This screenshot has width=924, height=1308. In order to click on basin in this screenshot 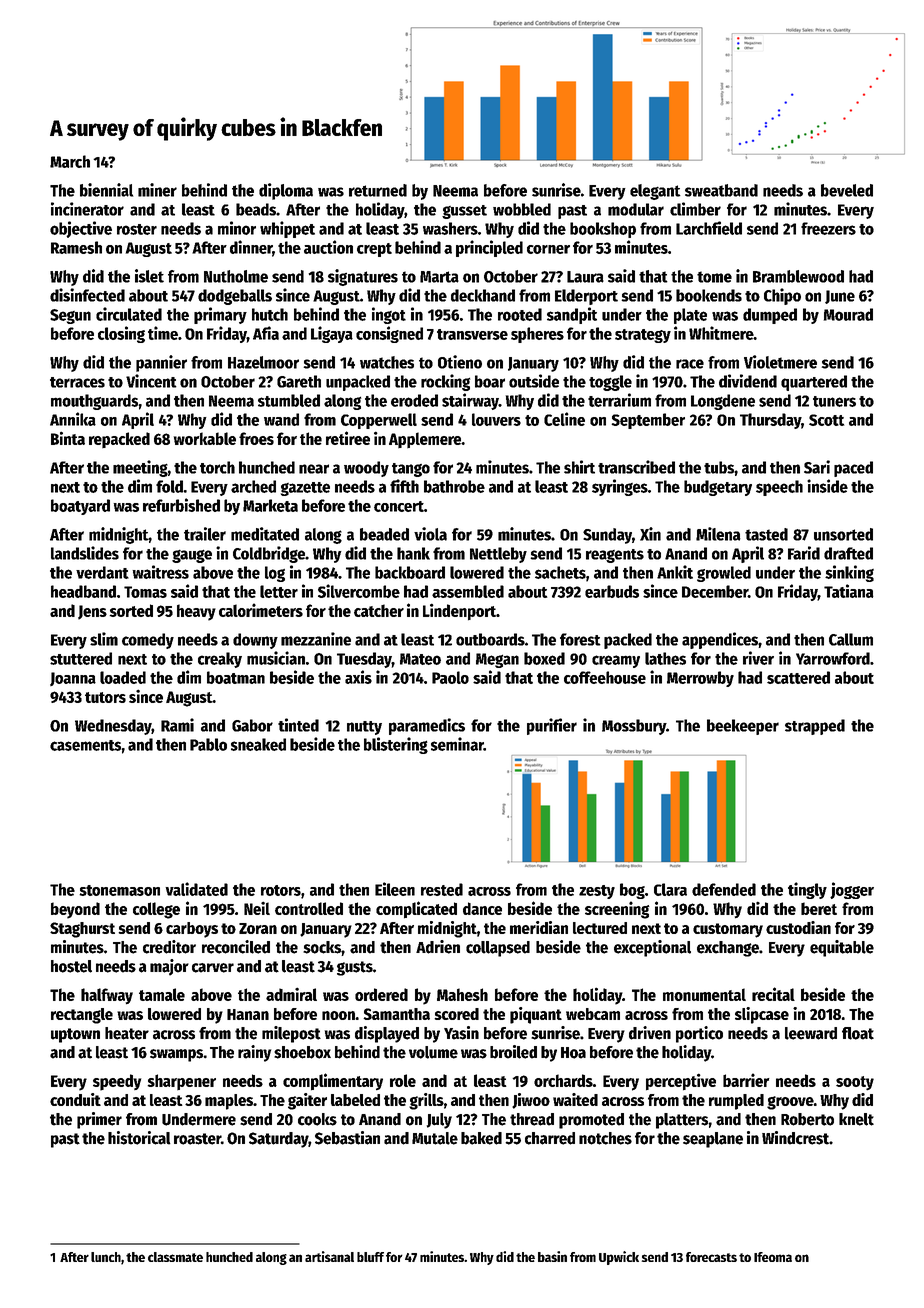, I will do `click(552, 1256)`.
